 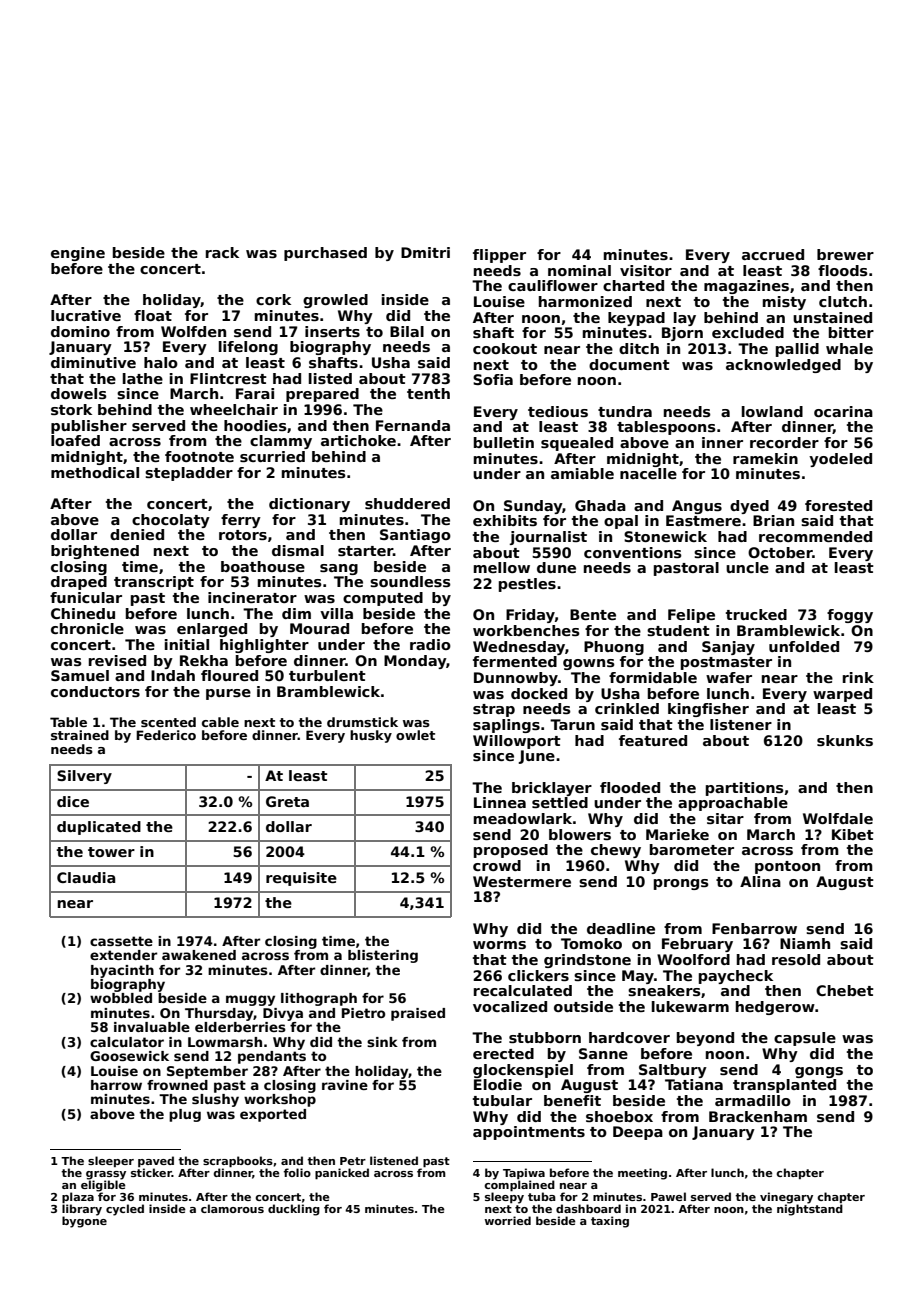 What do you see at coordinates (646, 270) in the image?
I see `visitor` at bounding box center [646, 270].
